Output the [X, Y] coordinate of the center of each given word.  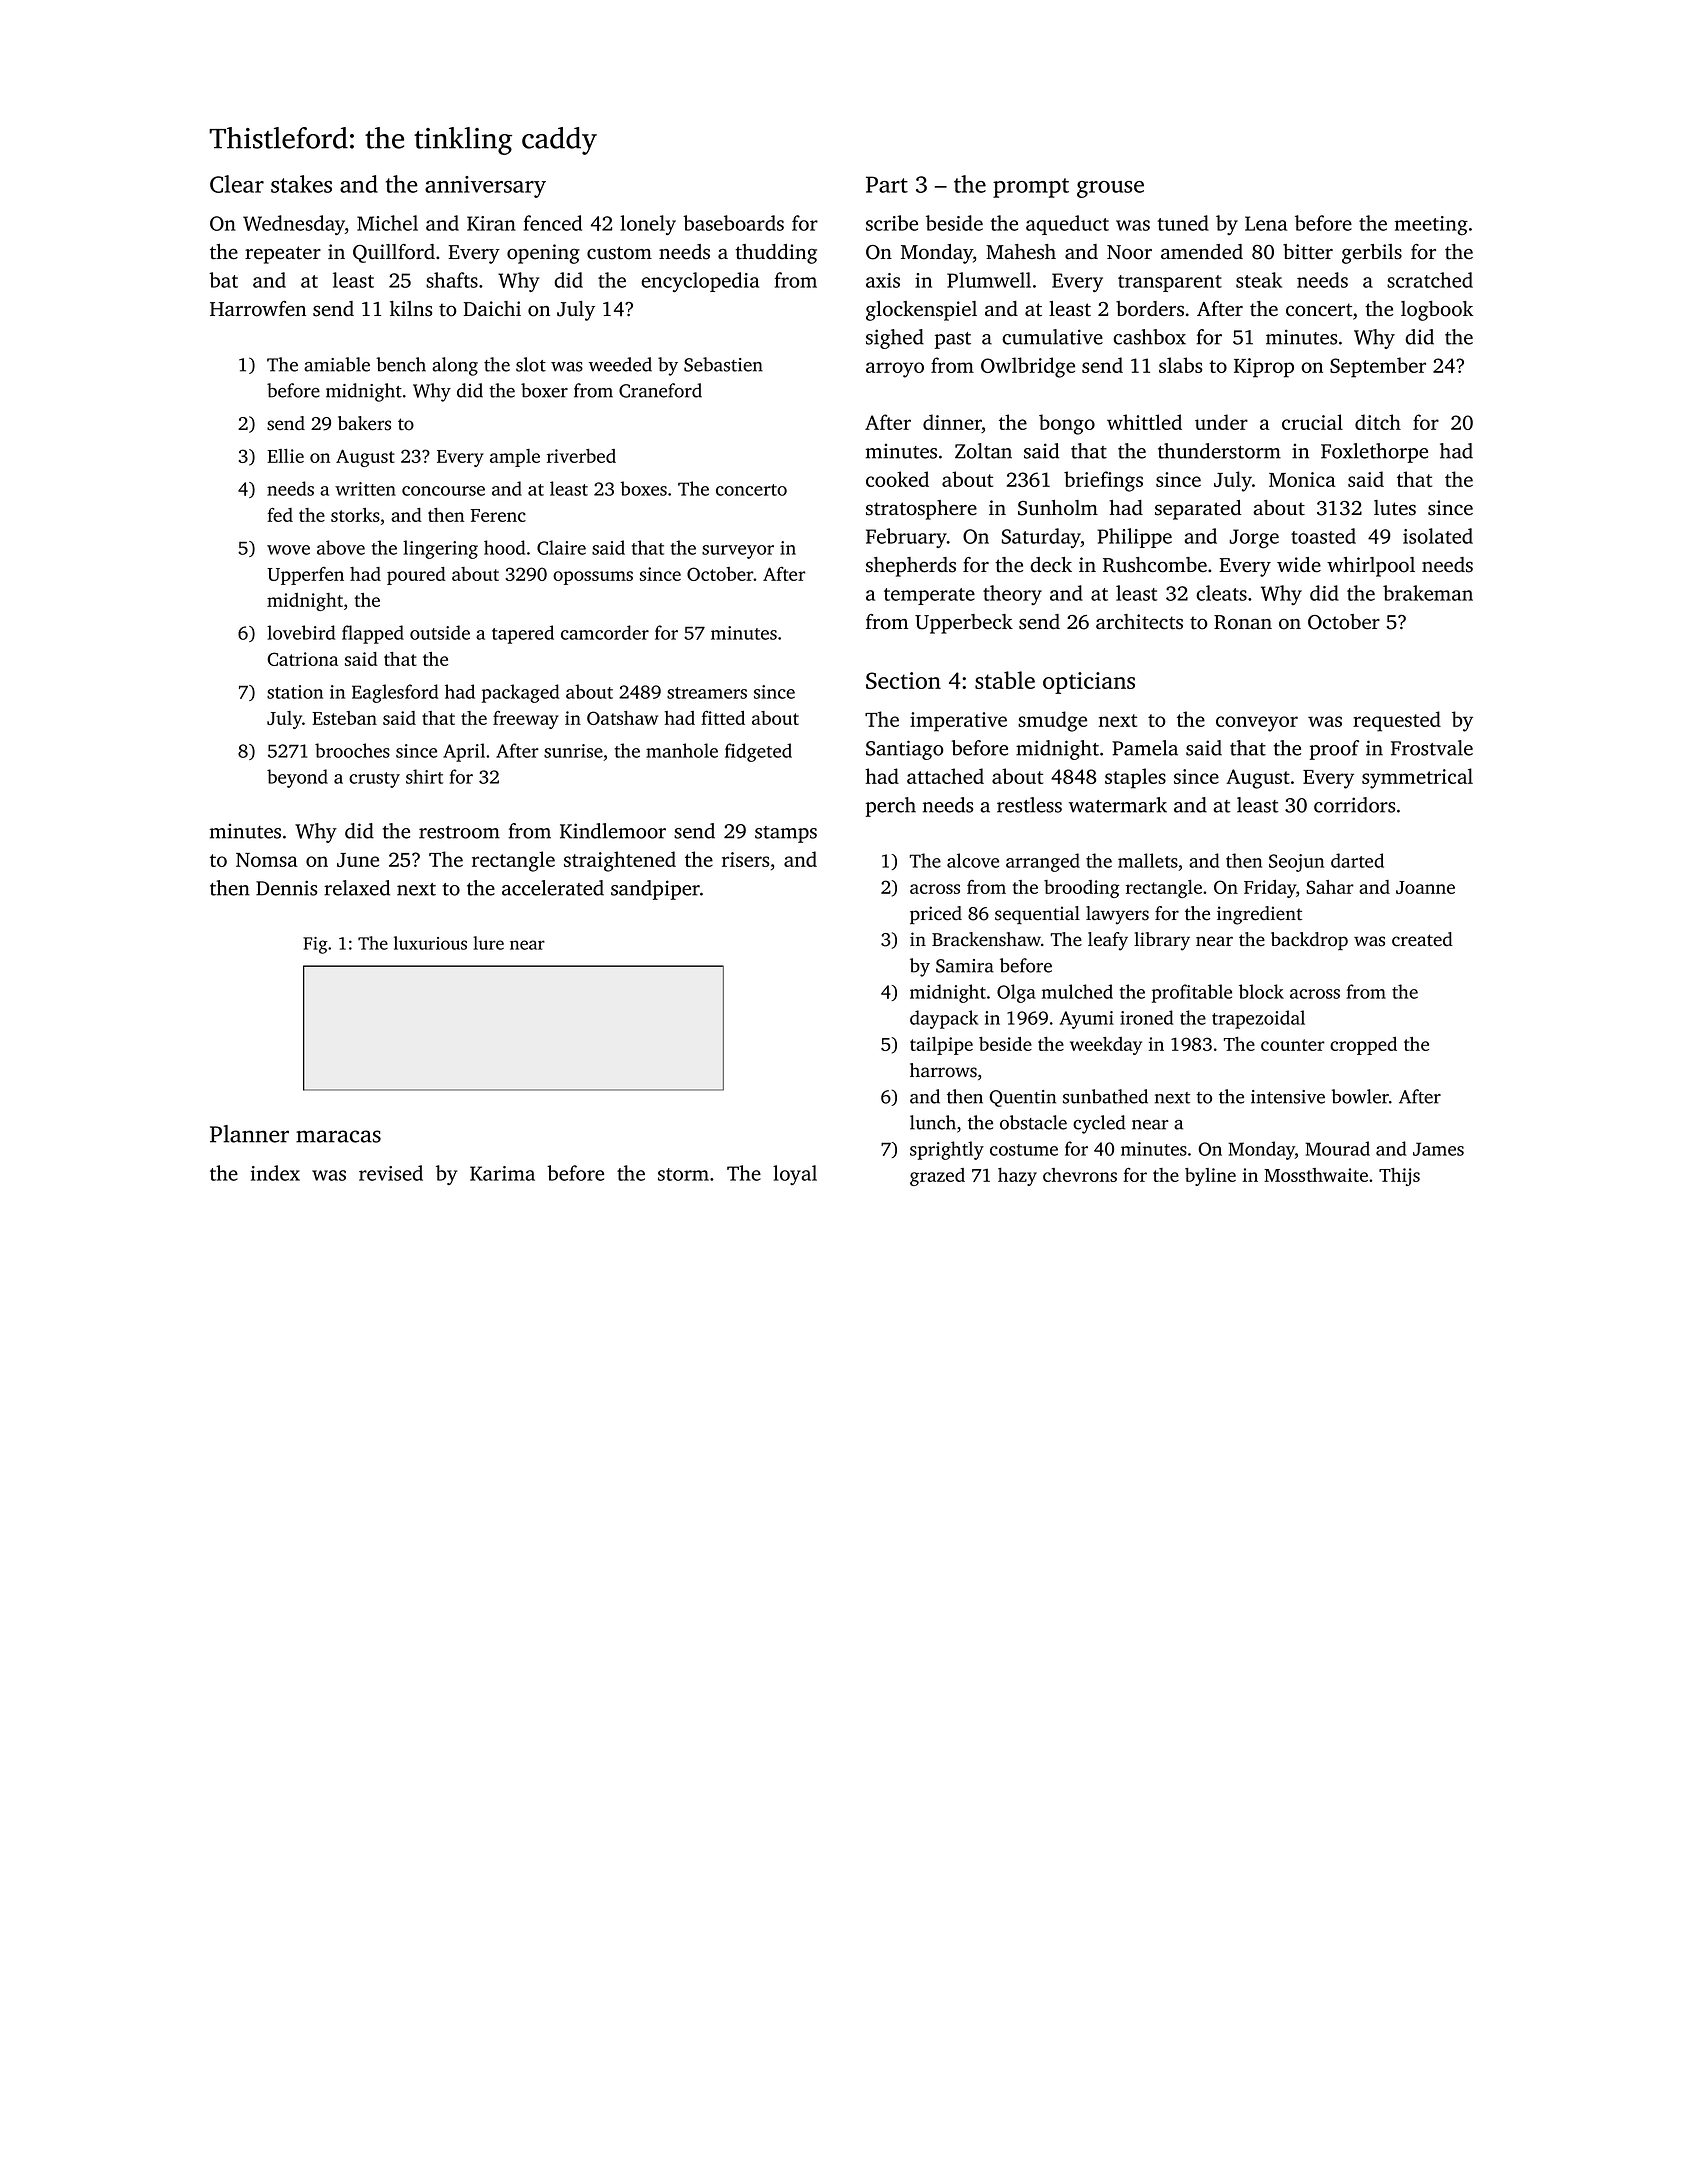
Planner [249, 1134]
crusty [374, 780]
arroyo [895, 370]
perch [891, 807]
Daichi [492, 309]
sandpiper [655, 890]
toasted [1323, 536]
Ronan [1243, 622]
